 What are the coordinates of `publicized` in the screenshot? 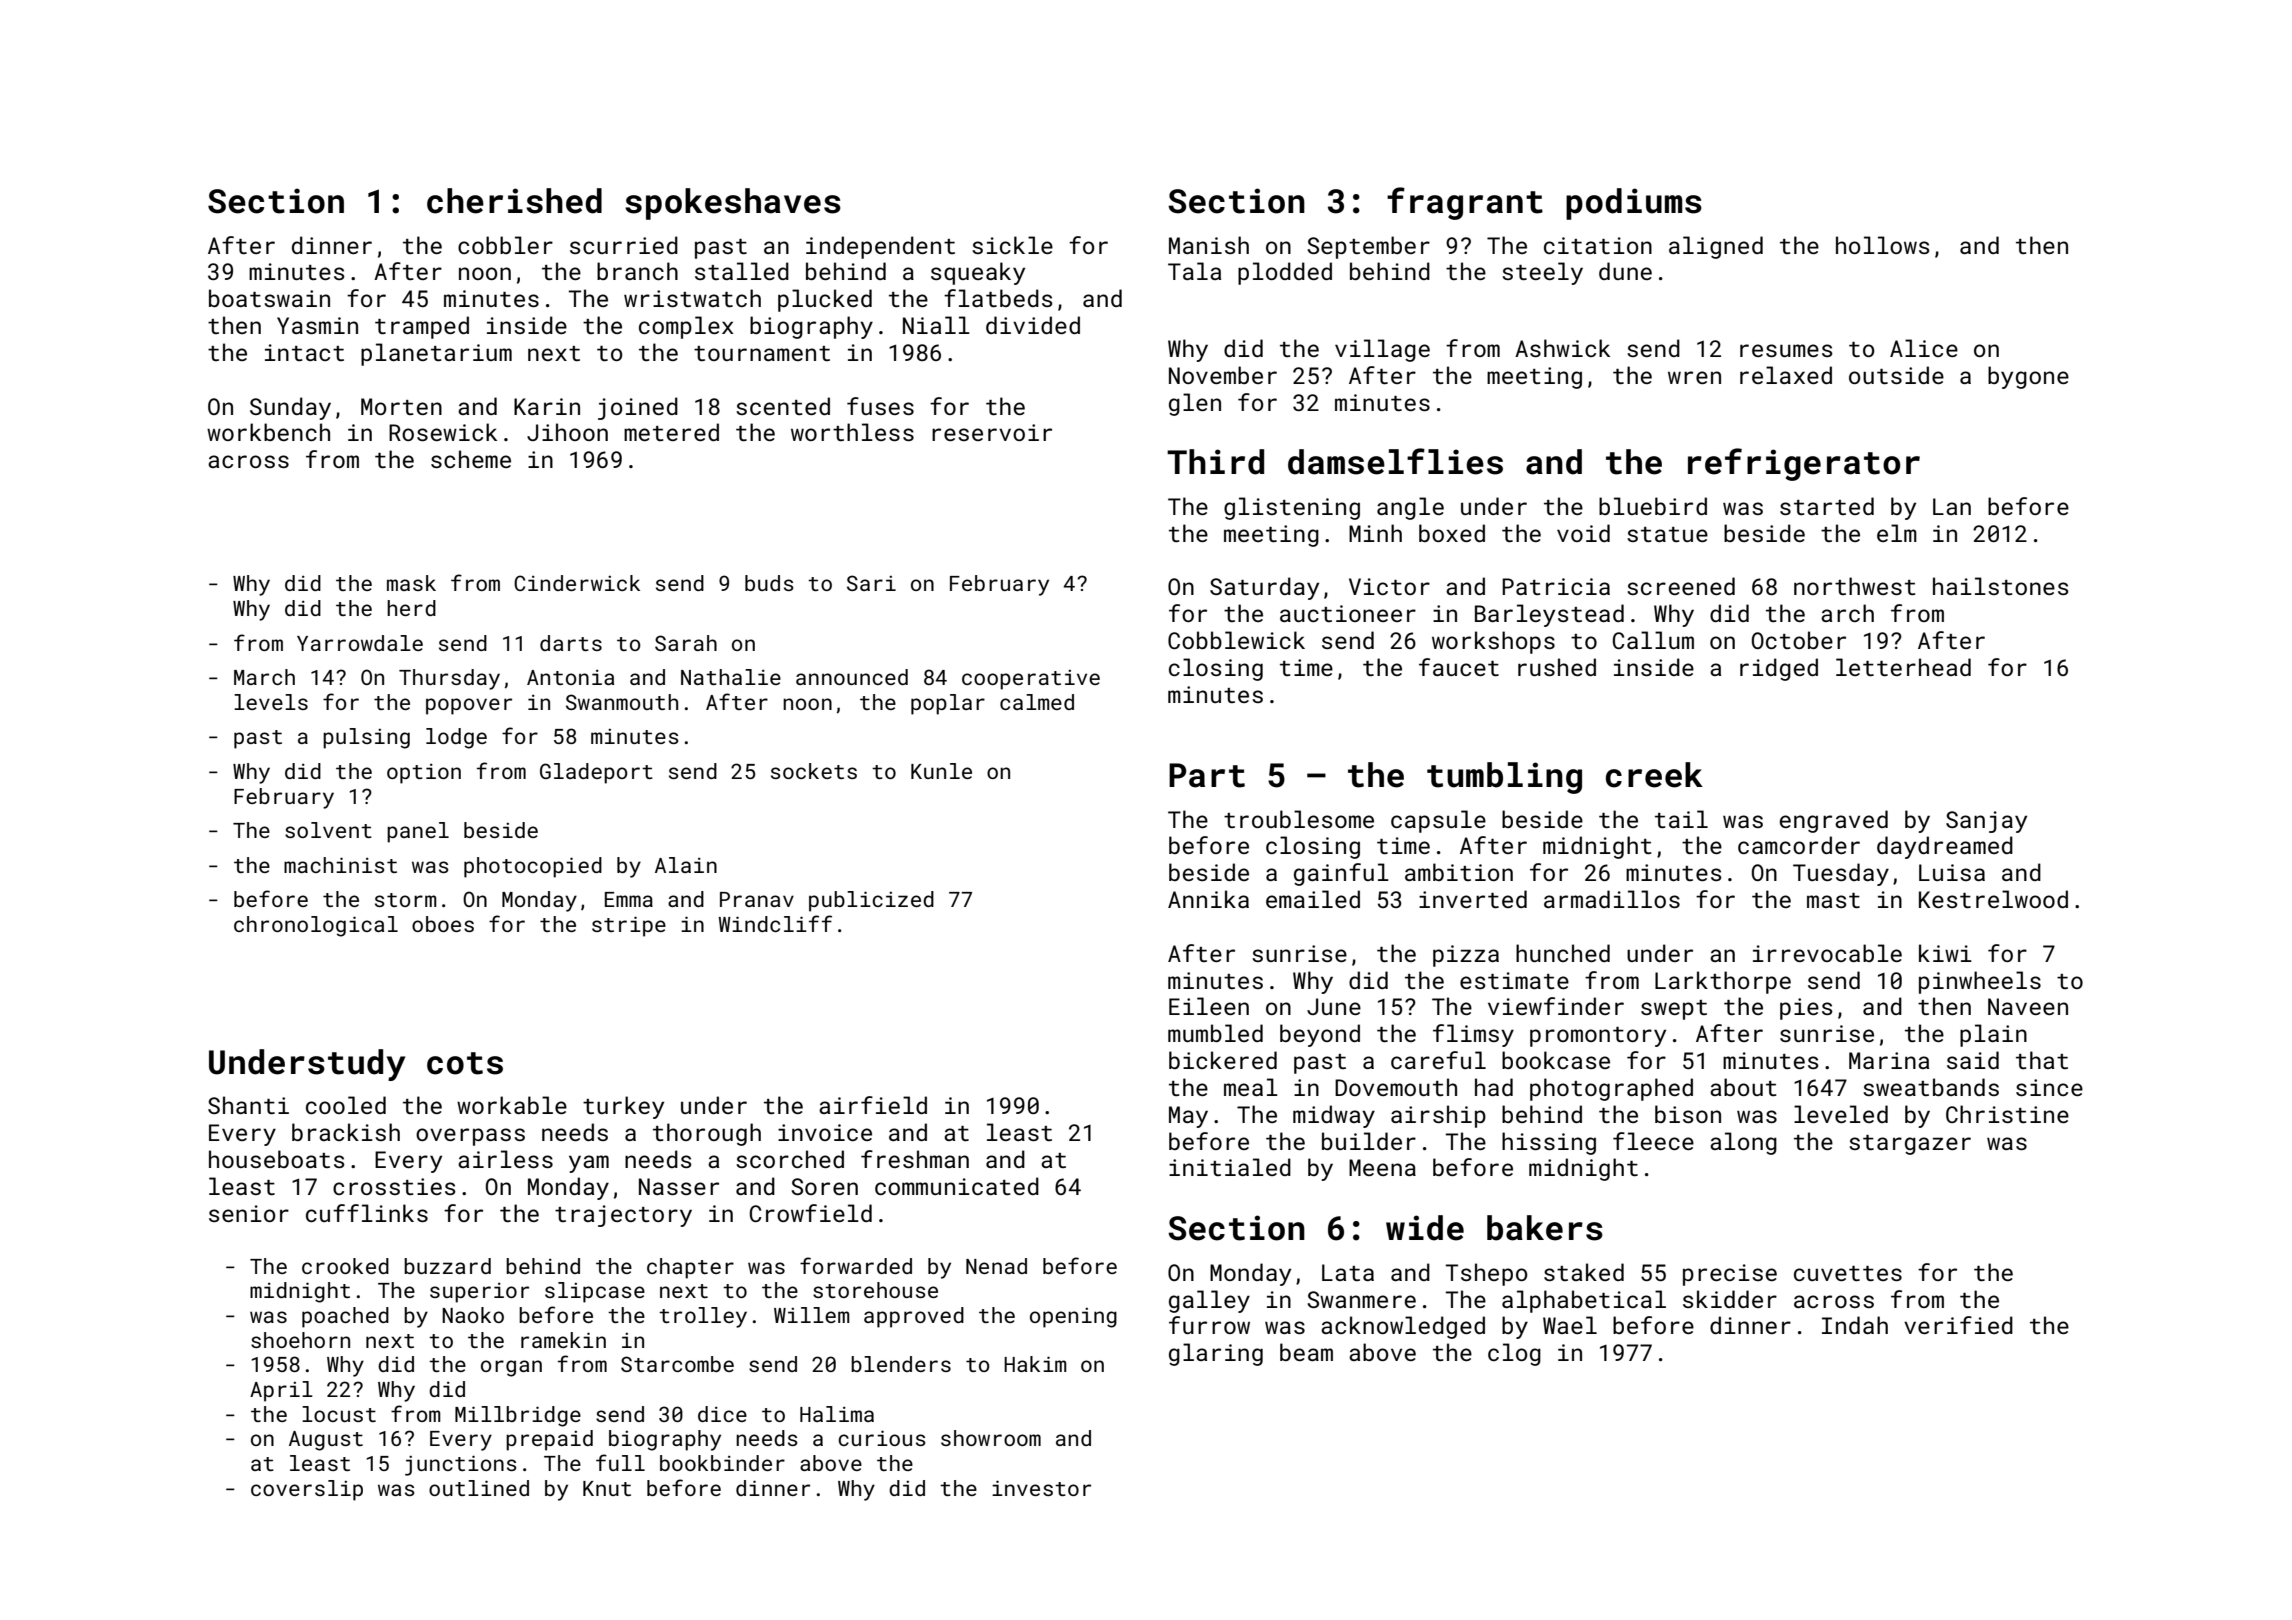 It's located at (871, 901).
